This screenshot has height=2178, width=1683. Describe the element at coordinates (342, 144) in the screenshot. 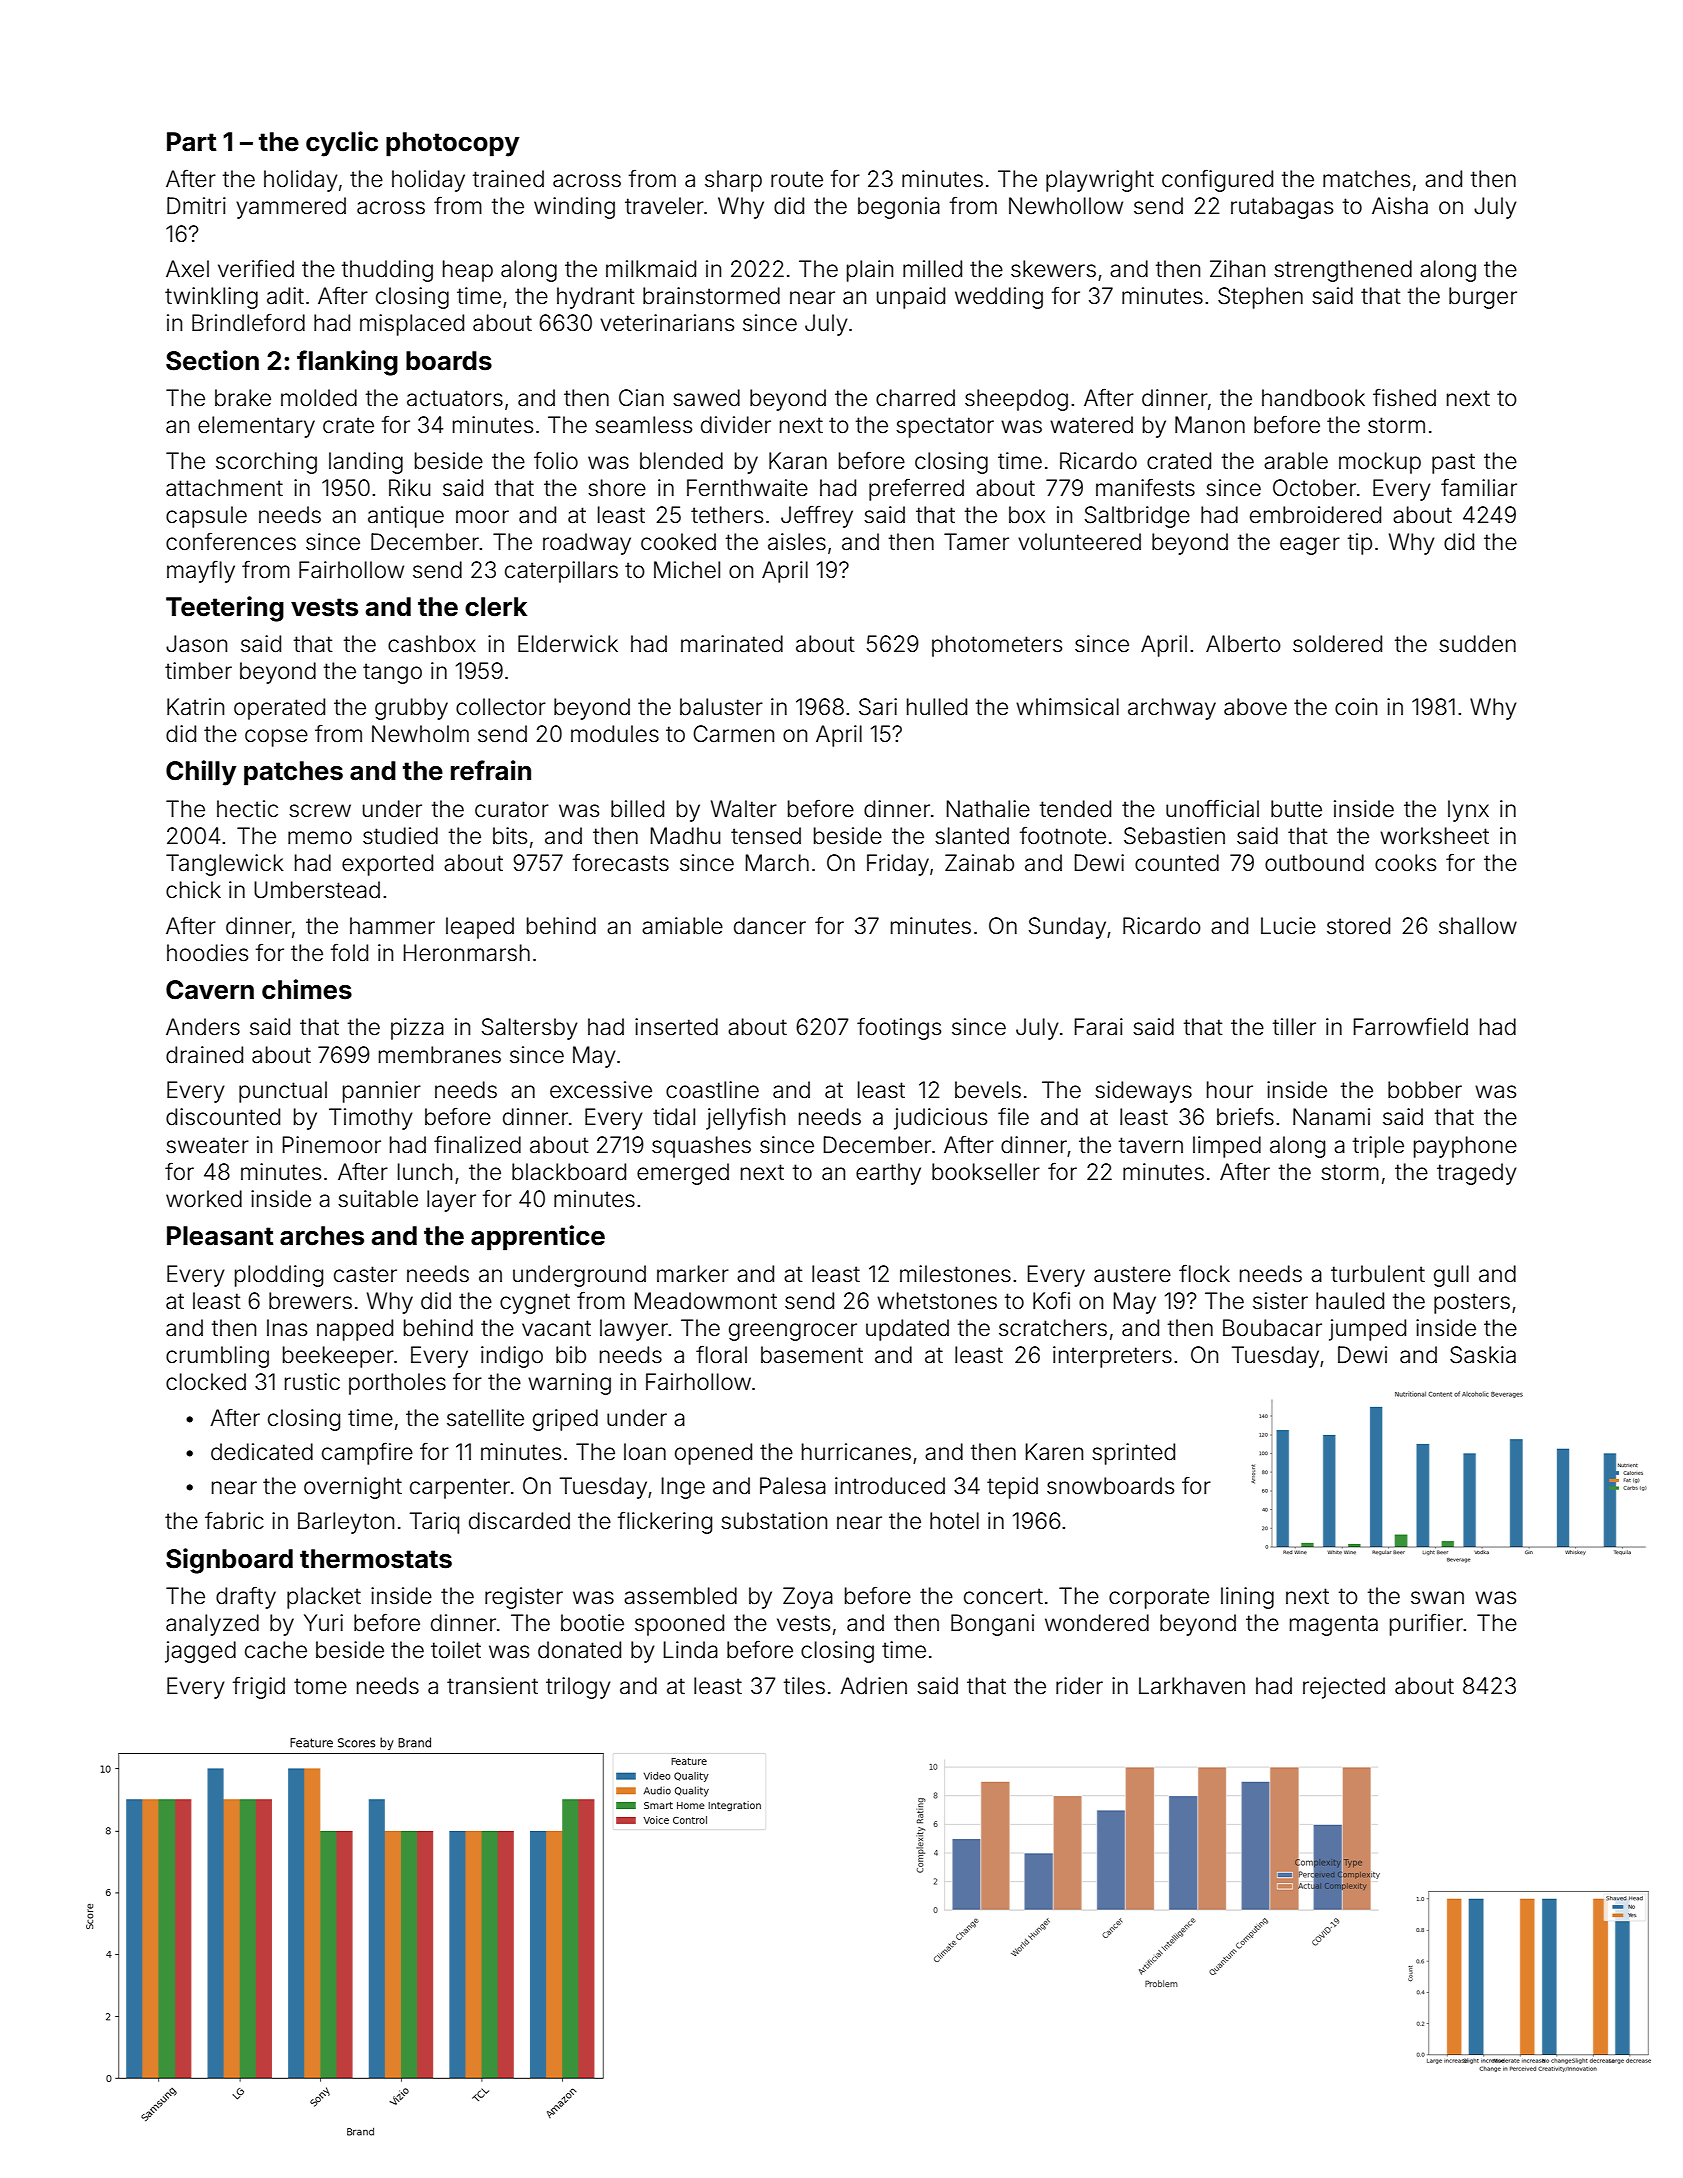

I see `cyclic` at that location.
